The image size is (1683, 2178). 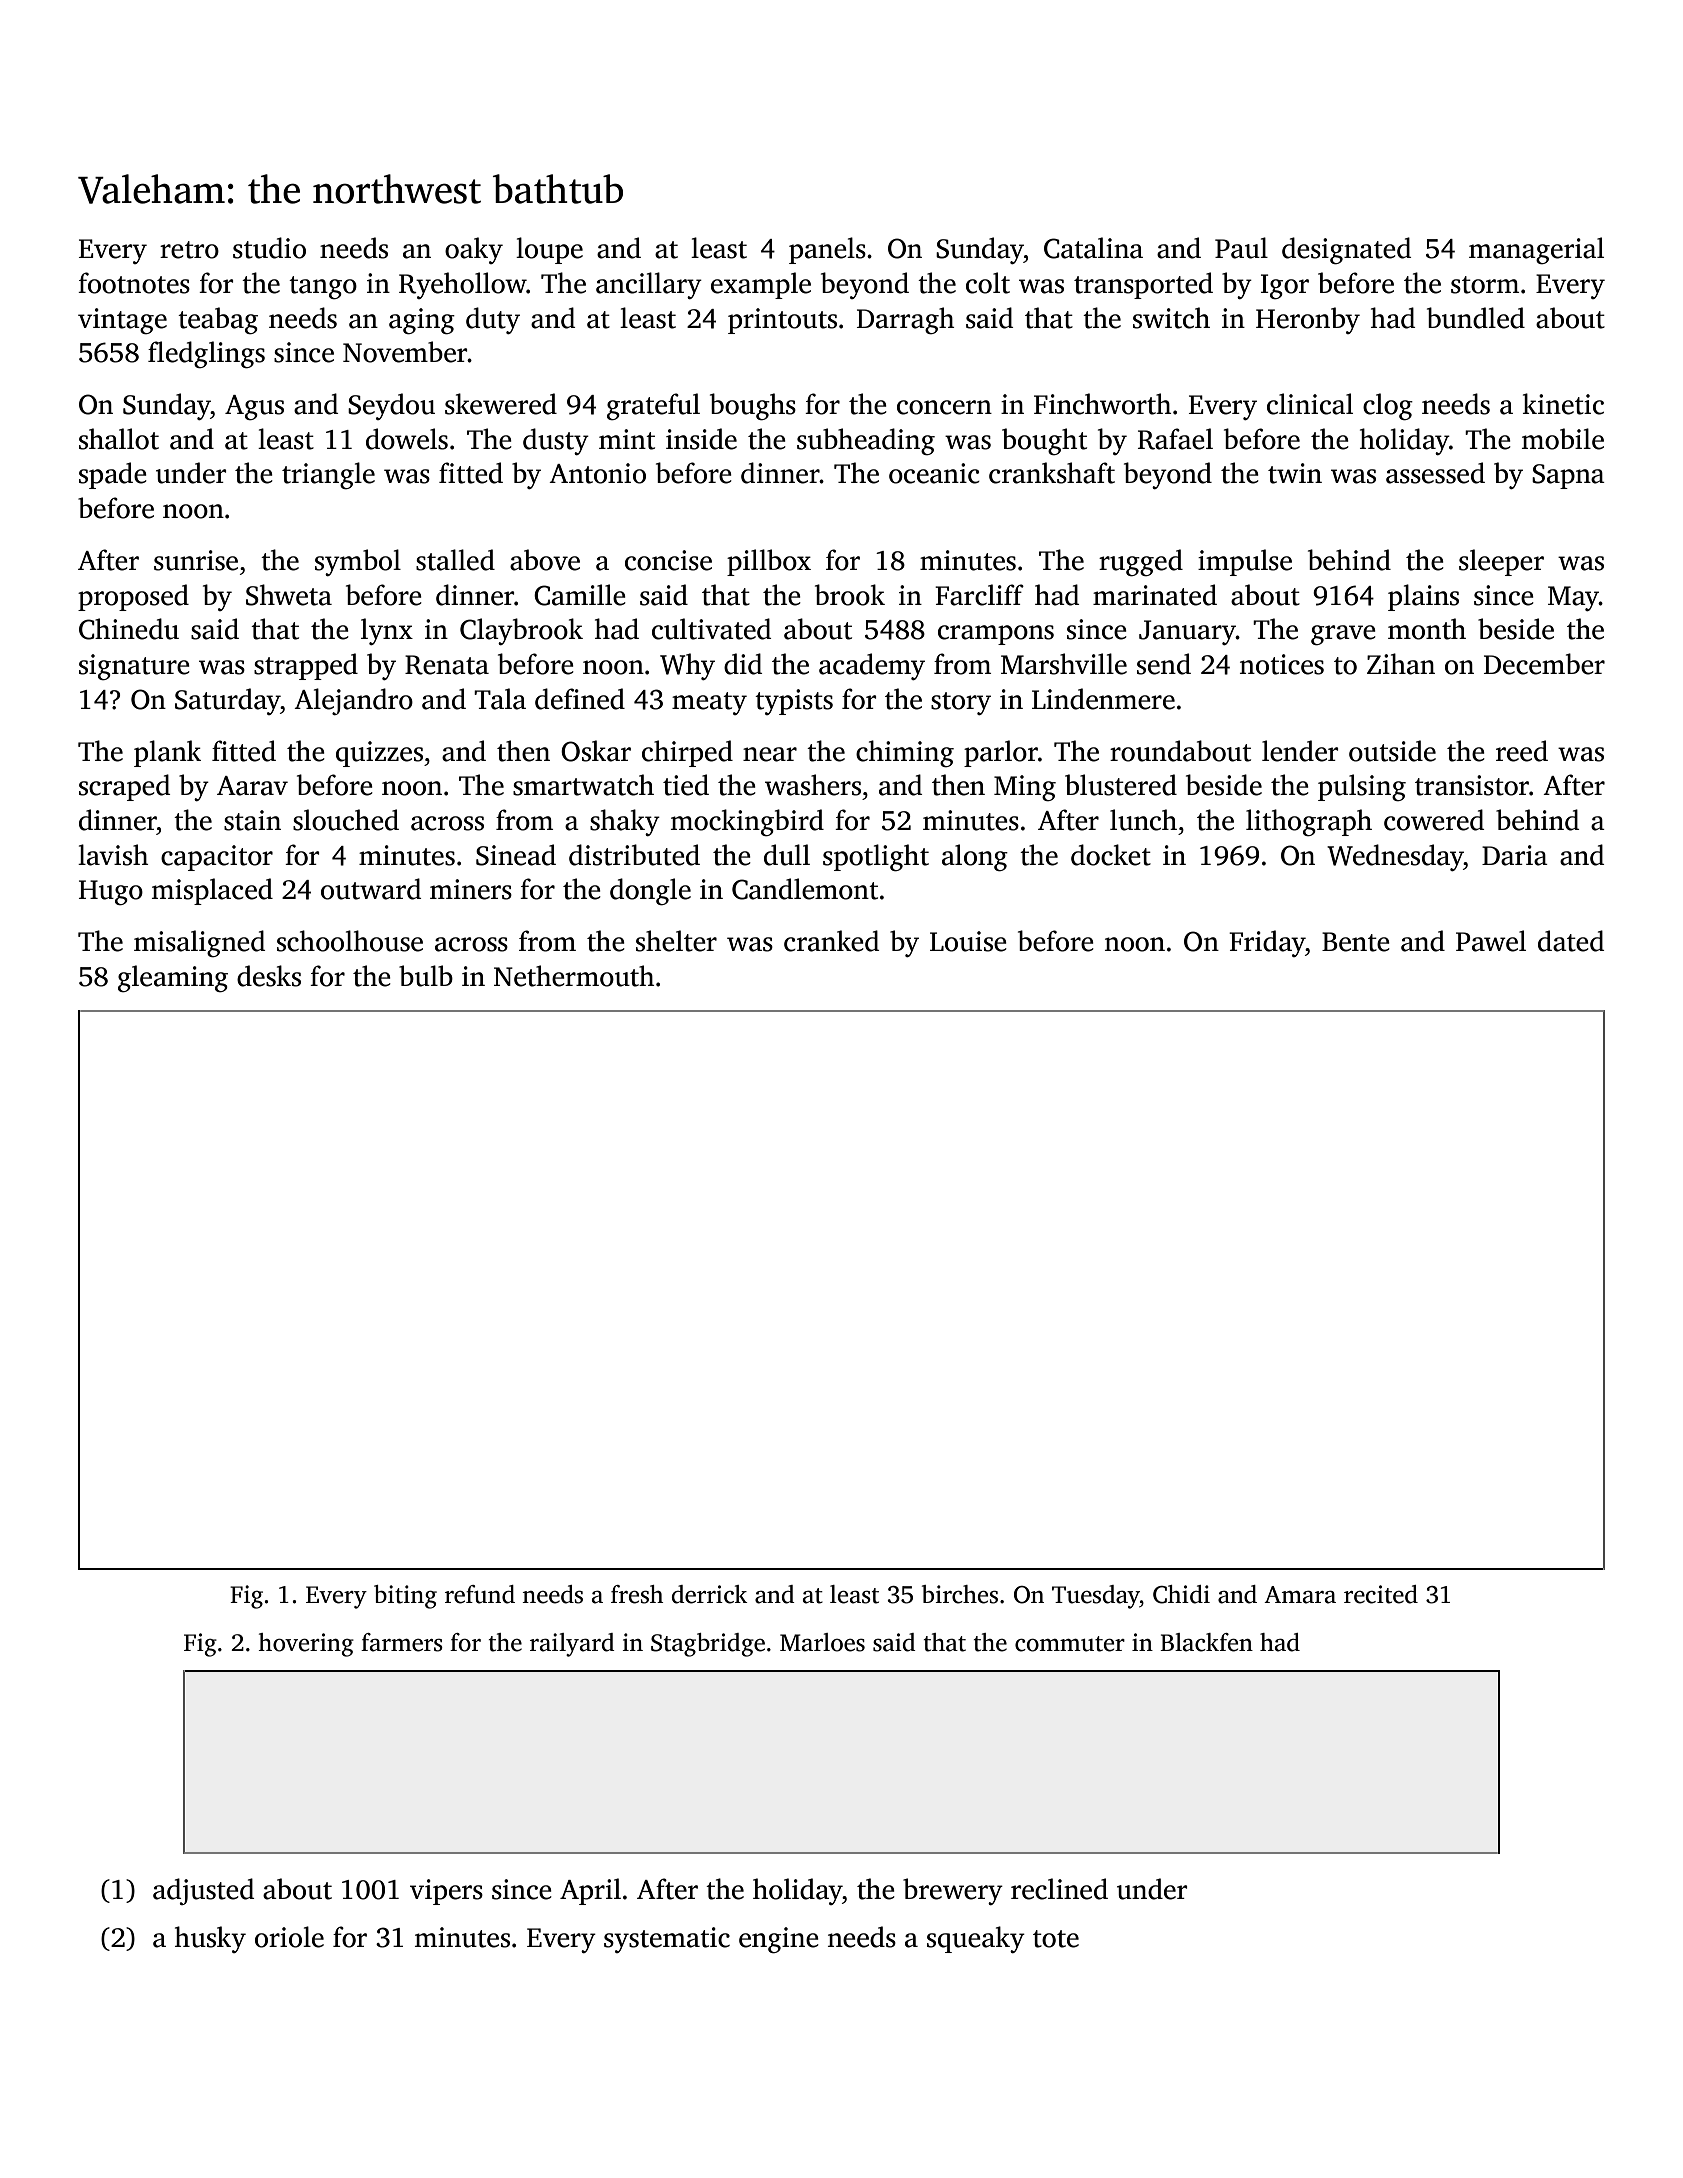 What do you see at coordinates (1300, 1595) in the screenshot?
I see `Amara` at bounding box center [1300, 1595].
